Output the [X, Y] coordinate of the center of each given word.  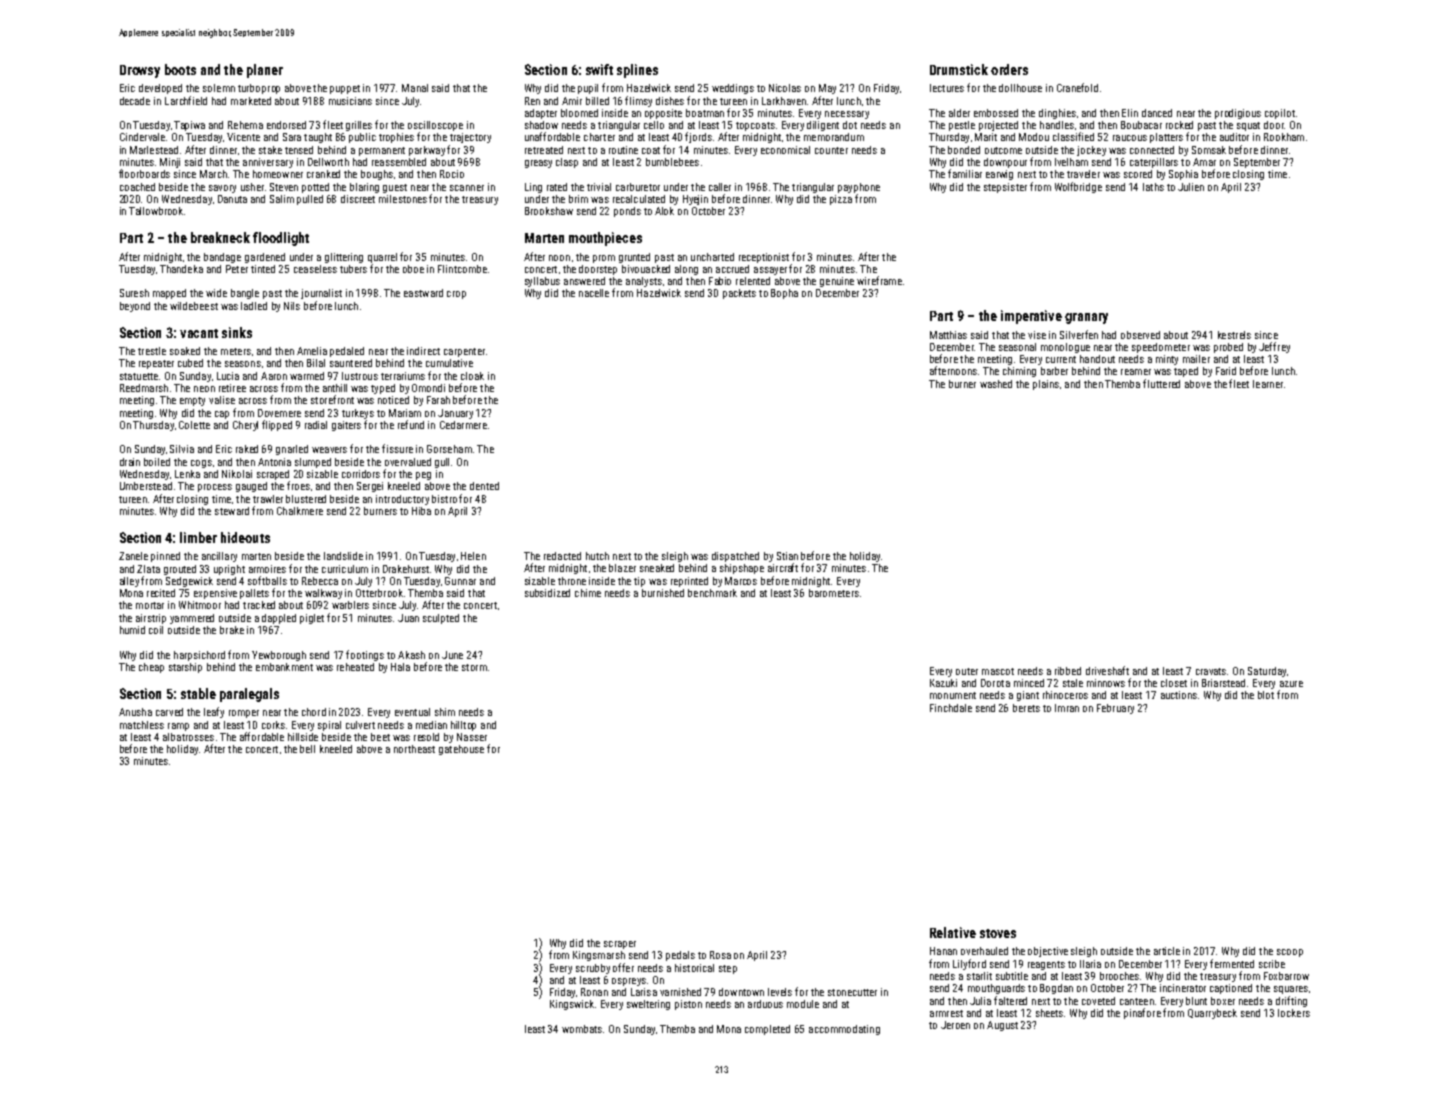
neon [204, 389]
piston [688, 1005]
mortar [150, 605]
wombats [582, 1029]
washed [996, 384]
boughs [377, 175]
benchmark [712, 593]
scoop [1290, 953]
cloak [472, 376]
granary [1086, 318]
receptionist [764, 258]
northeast [414, 749]
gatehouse [461, 750]
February [1115, 709]
